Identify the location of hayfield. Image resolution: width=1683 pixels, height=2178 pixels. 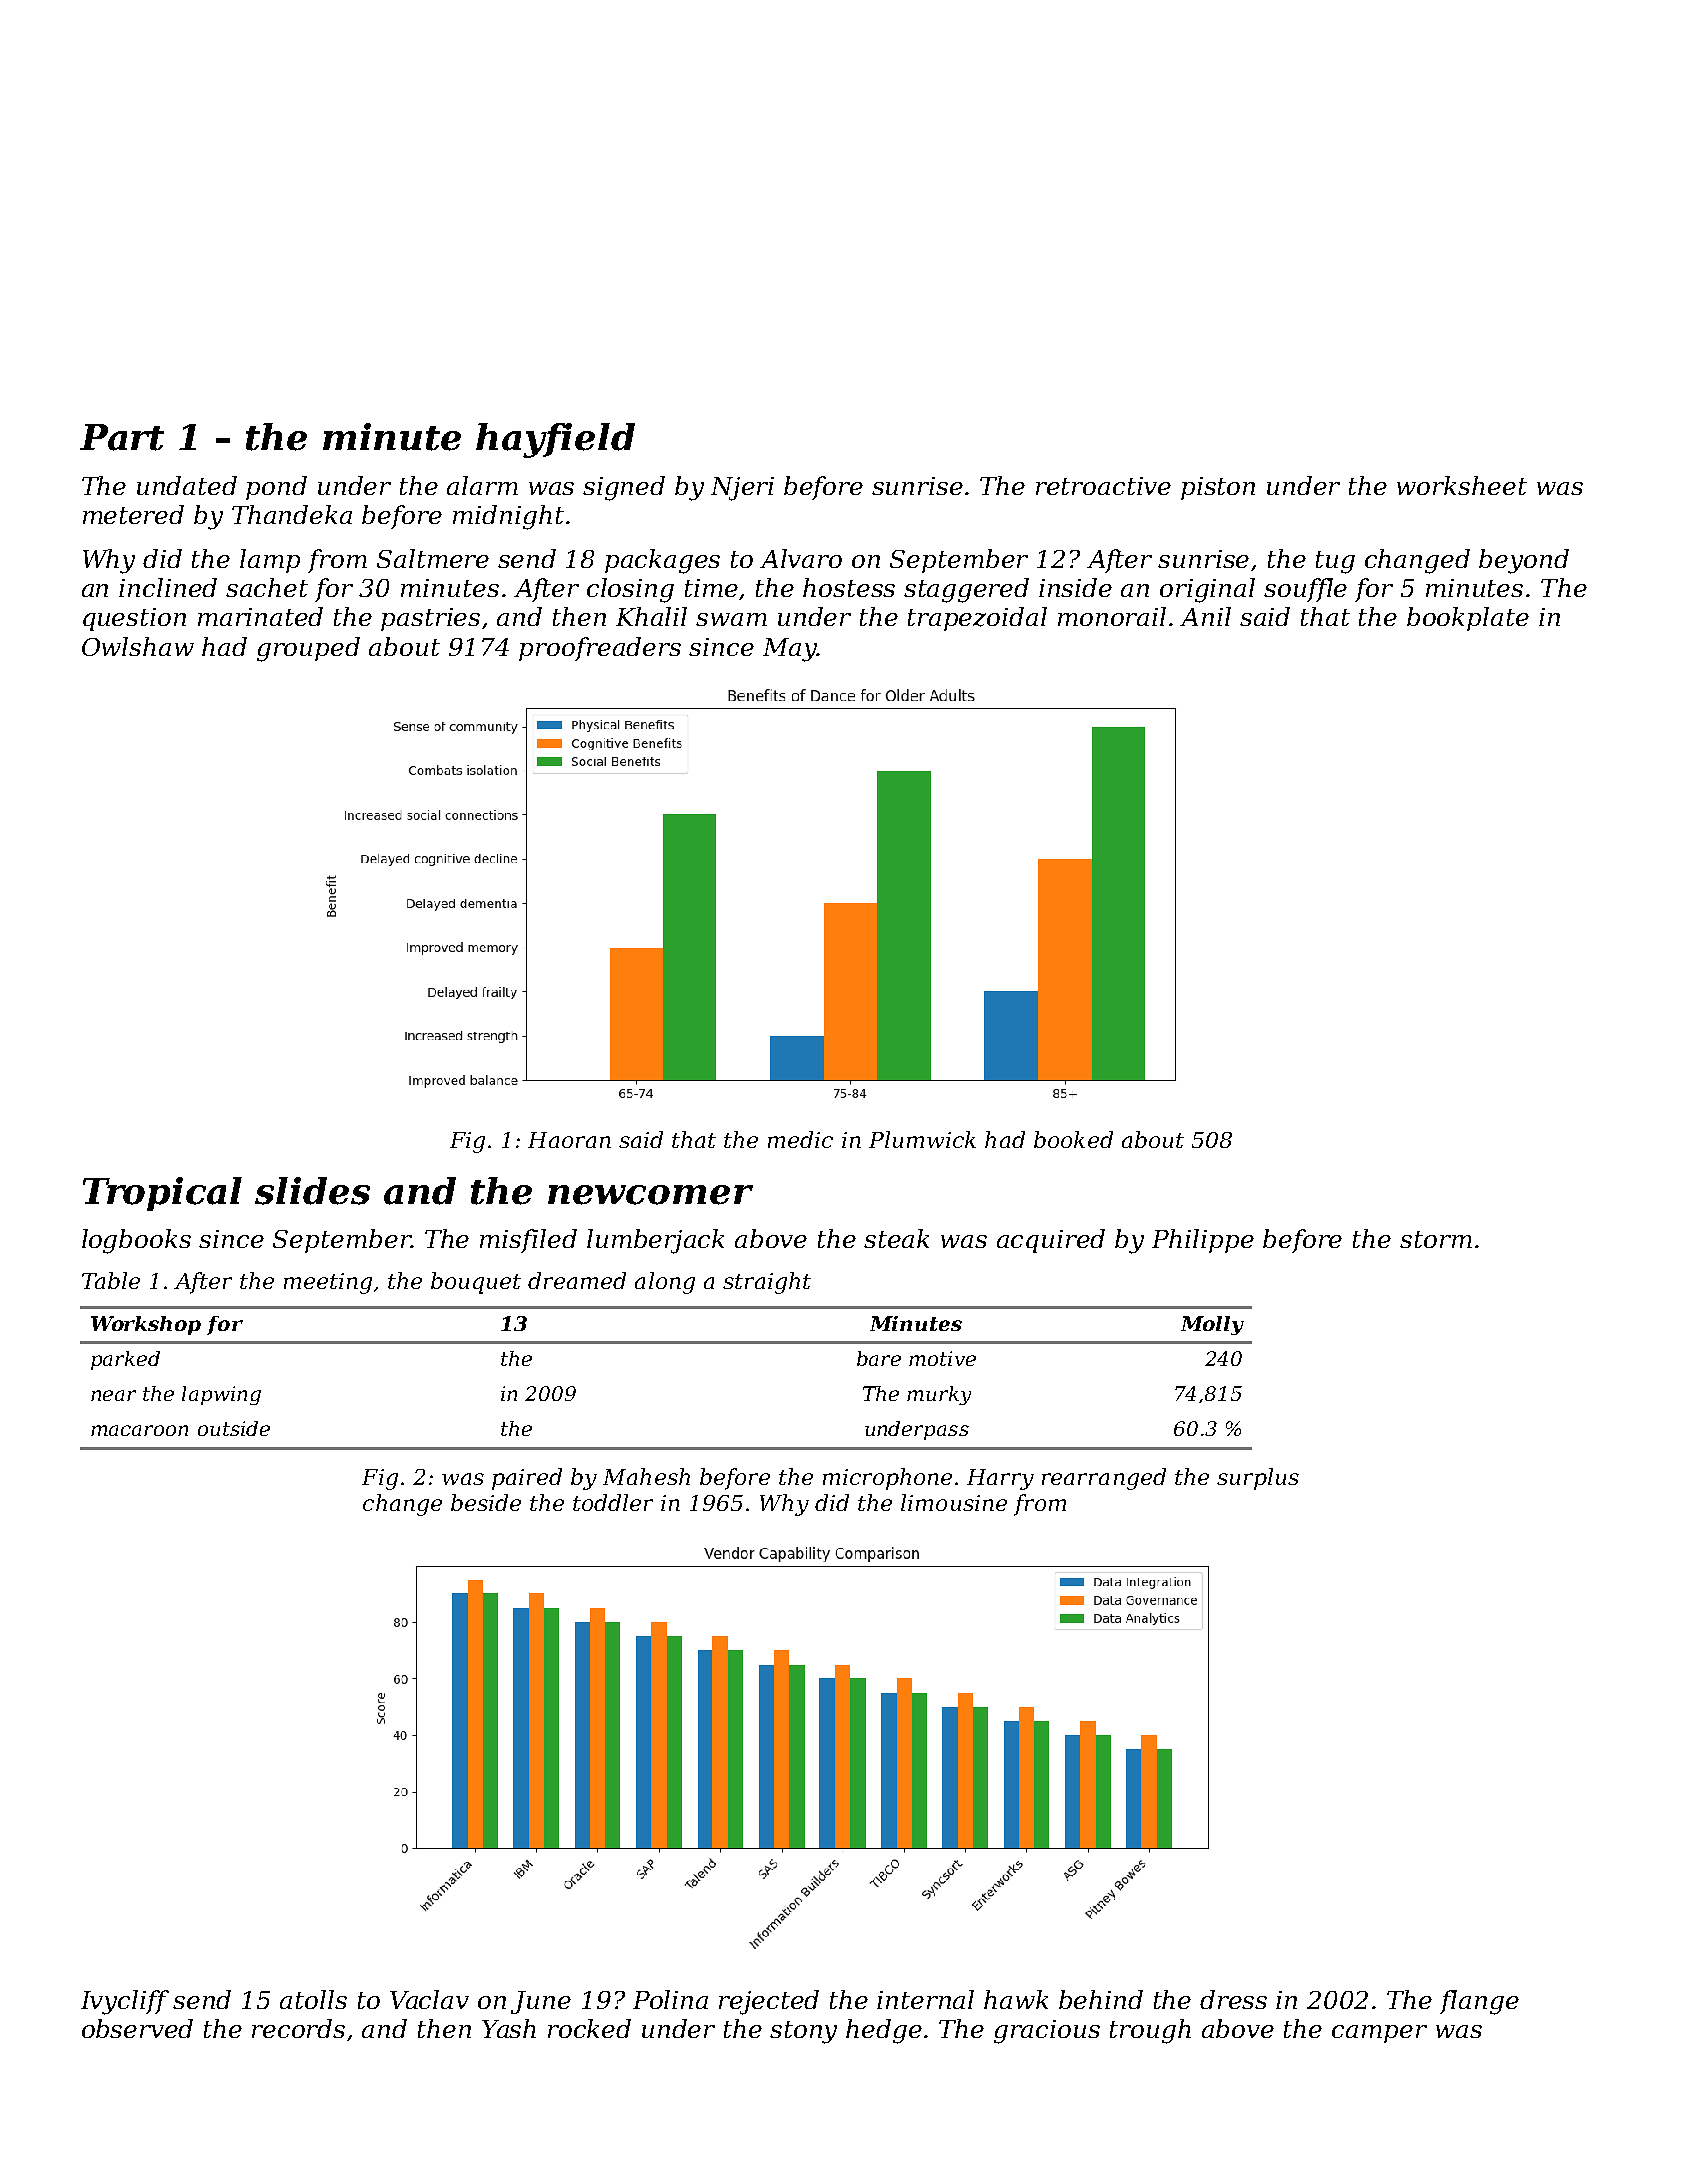
(555, 440).
